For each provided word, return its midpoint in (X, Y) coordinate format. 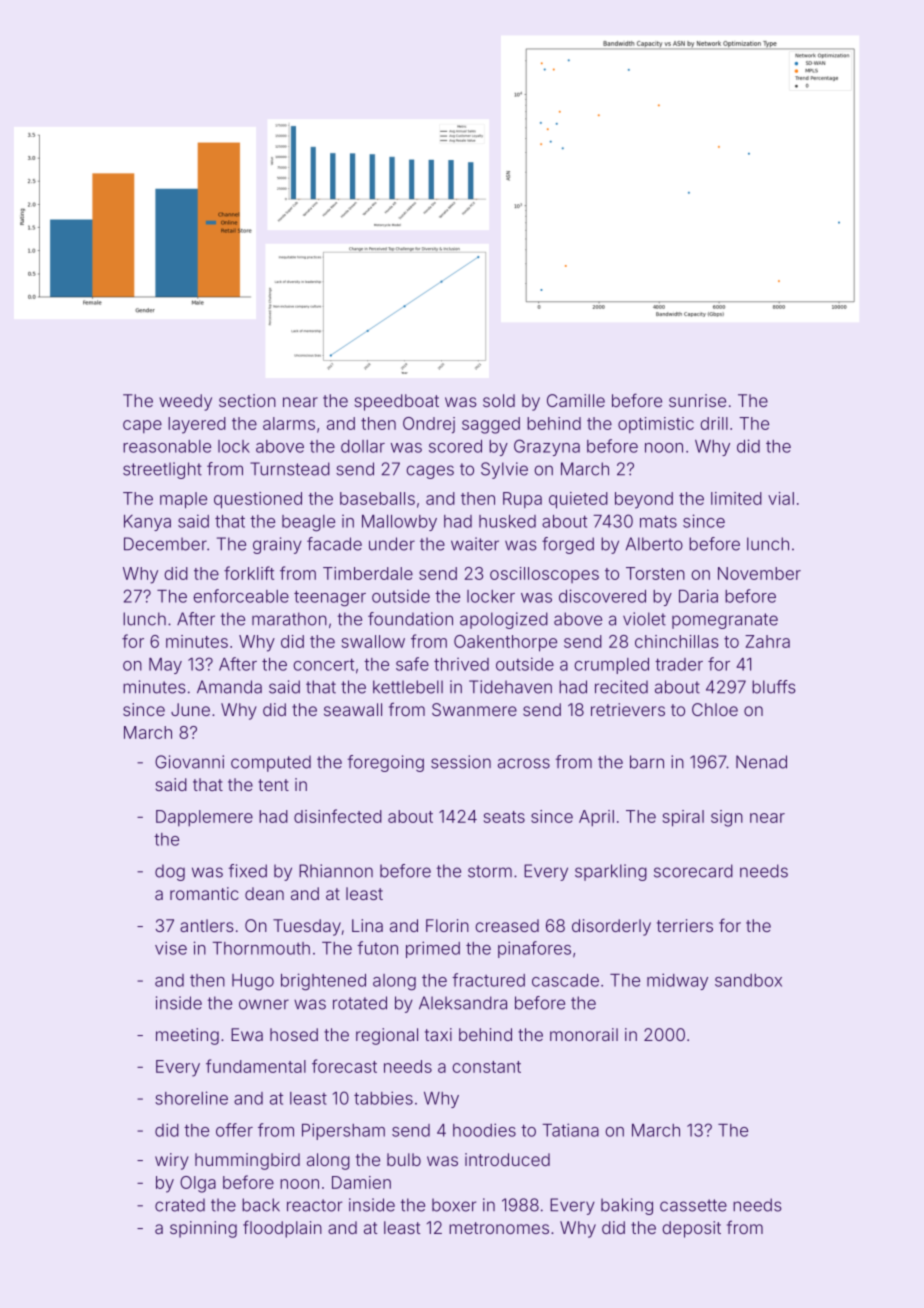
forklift (249, 573)
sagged (491, 425)
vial (781, 498)
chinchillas (677, 641)
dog (170, 872)
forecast (344, 1066)
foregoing (385, 763)
